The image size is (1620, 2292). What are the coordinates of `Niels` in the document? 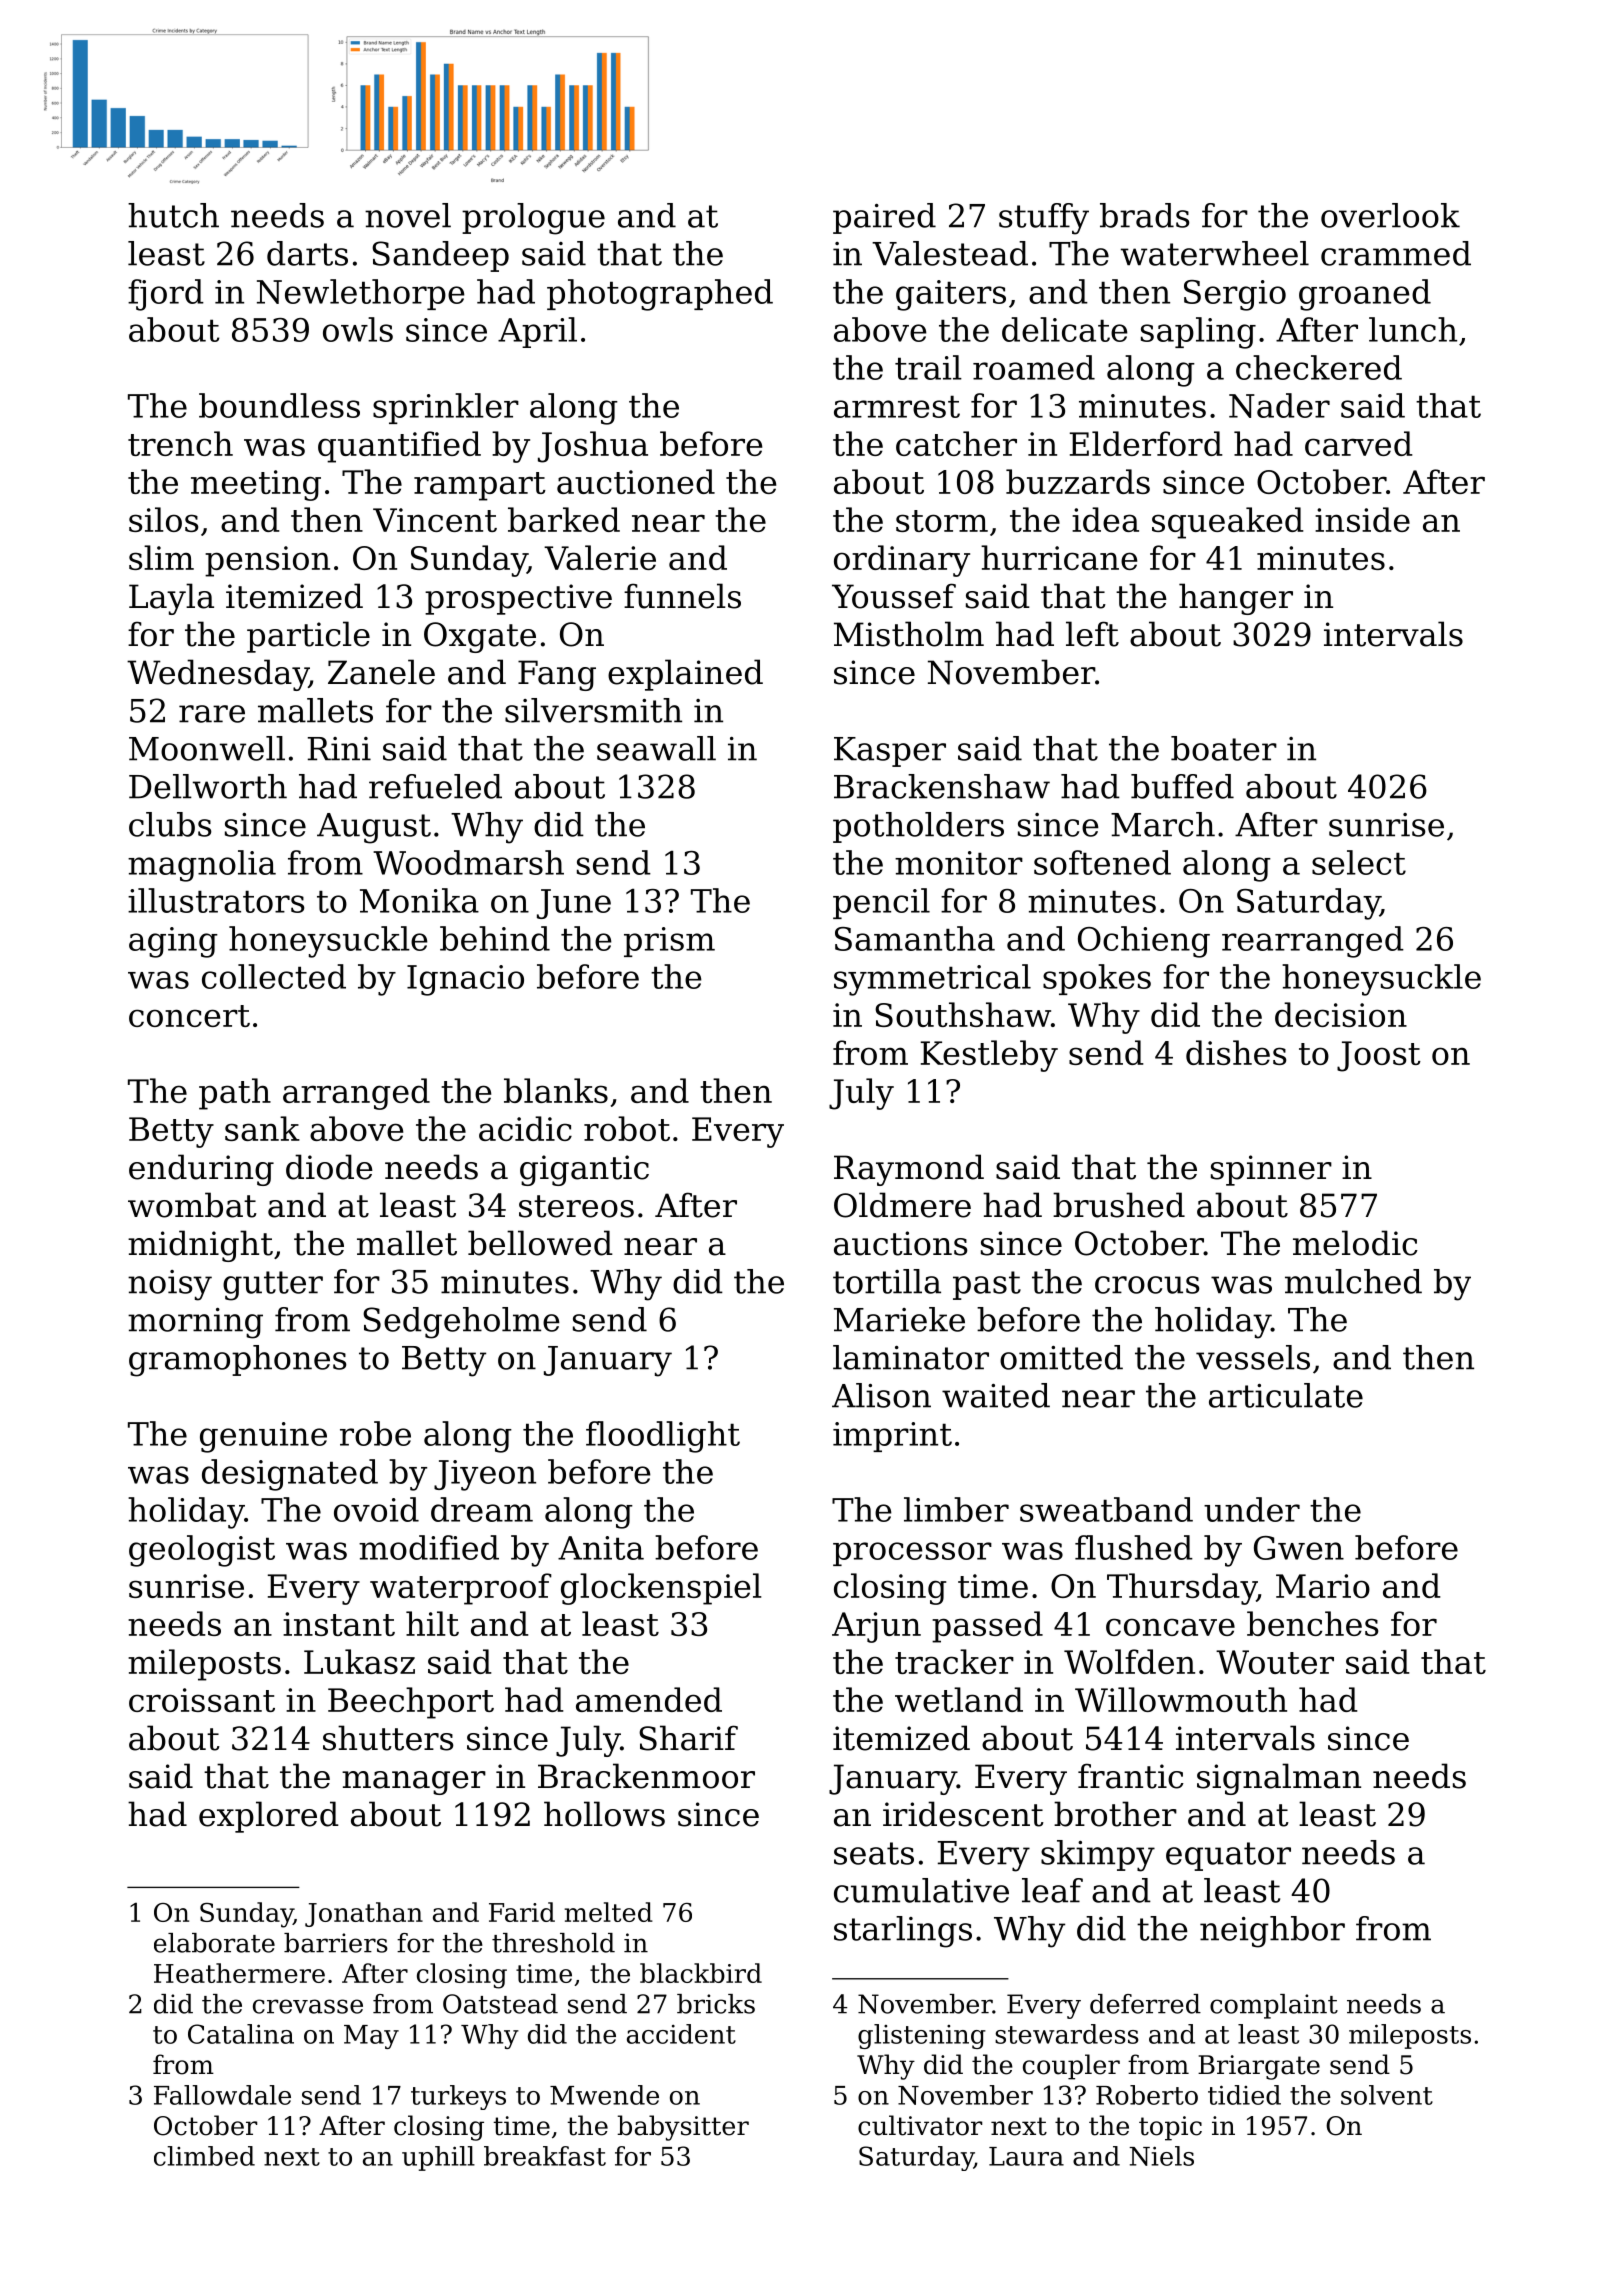 It's located at (1161, 2156).
